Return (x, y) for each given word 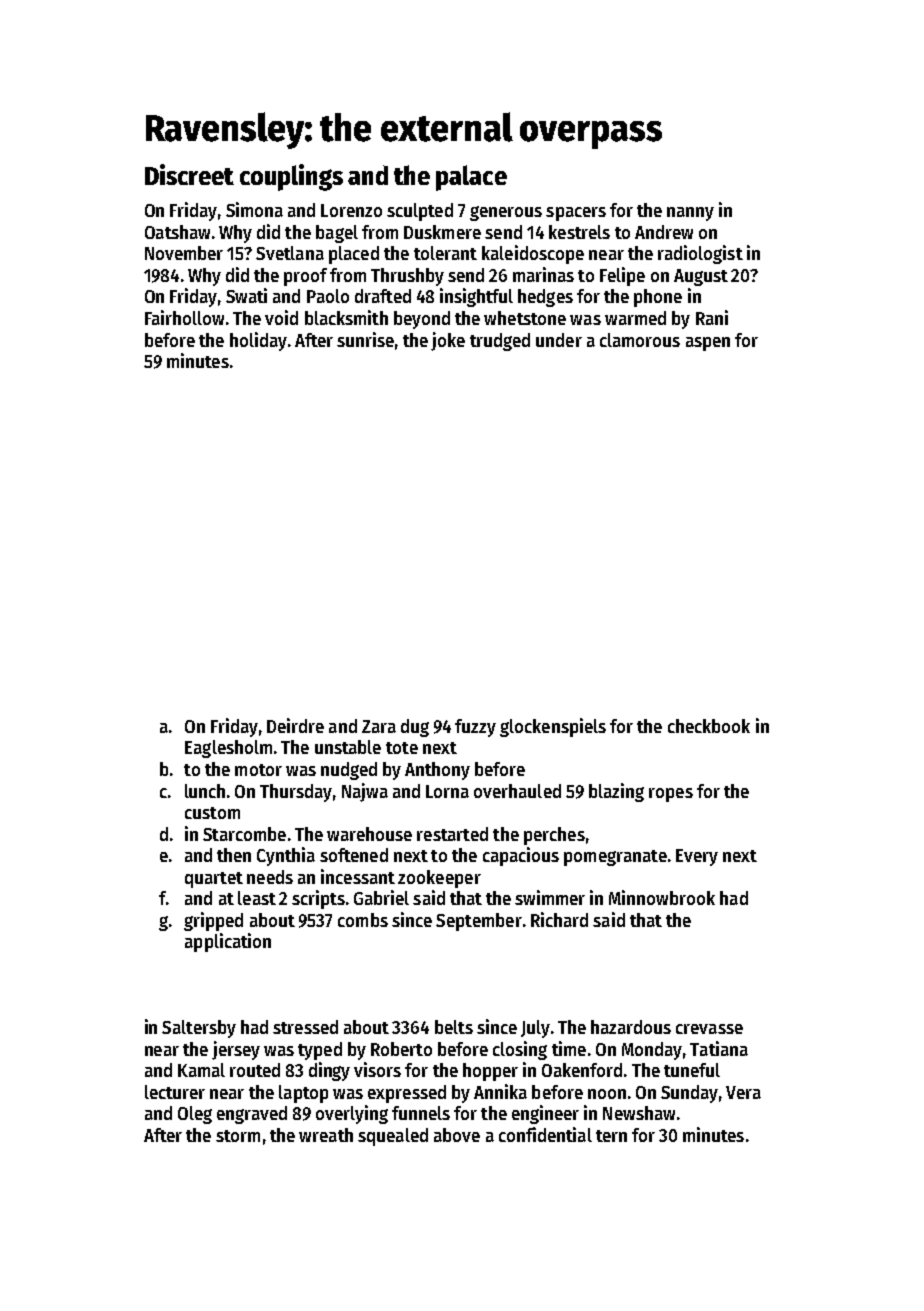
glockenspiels (553, 727)
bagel (337, 234)
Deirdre (295, 725)
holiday (258, 341)
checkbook (709, 726)
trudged (500, 342)
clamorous (640, 340)
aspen (708, 344)
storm (238, 1136)
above (457, 1135)
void (281, 317)
